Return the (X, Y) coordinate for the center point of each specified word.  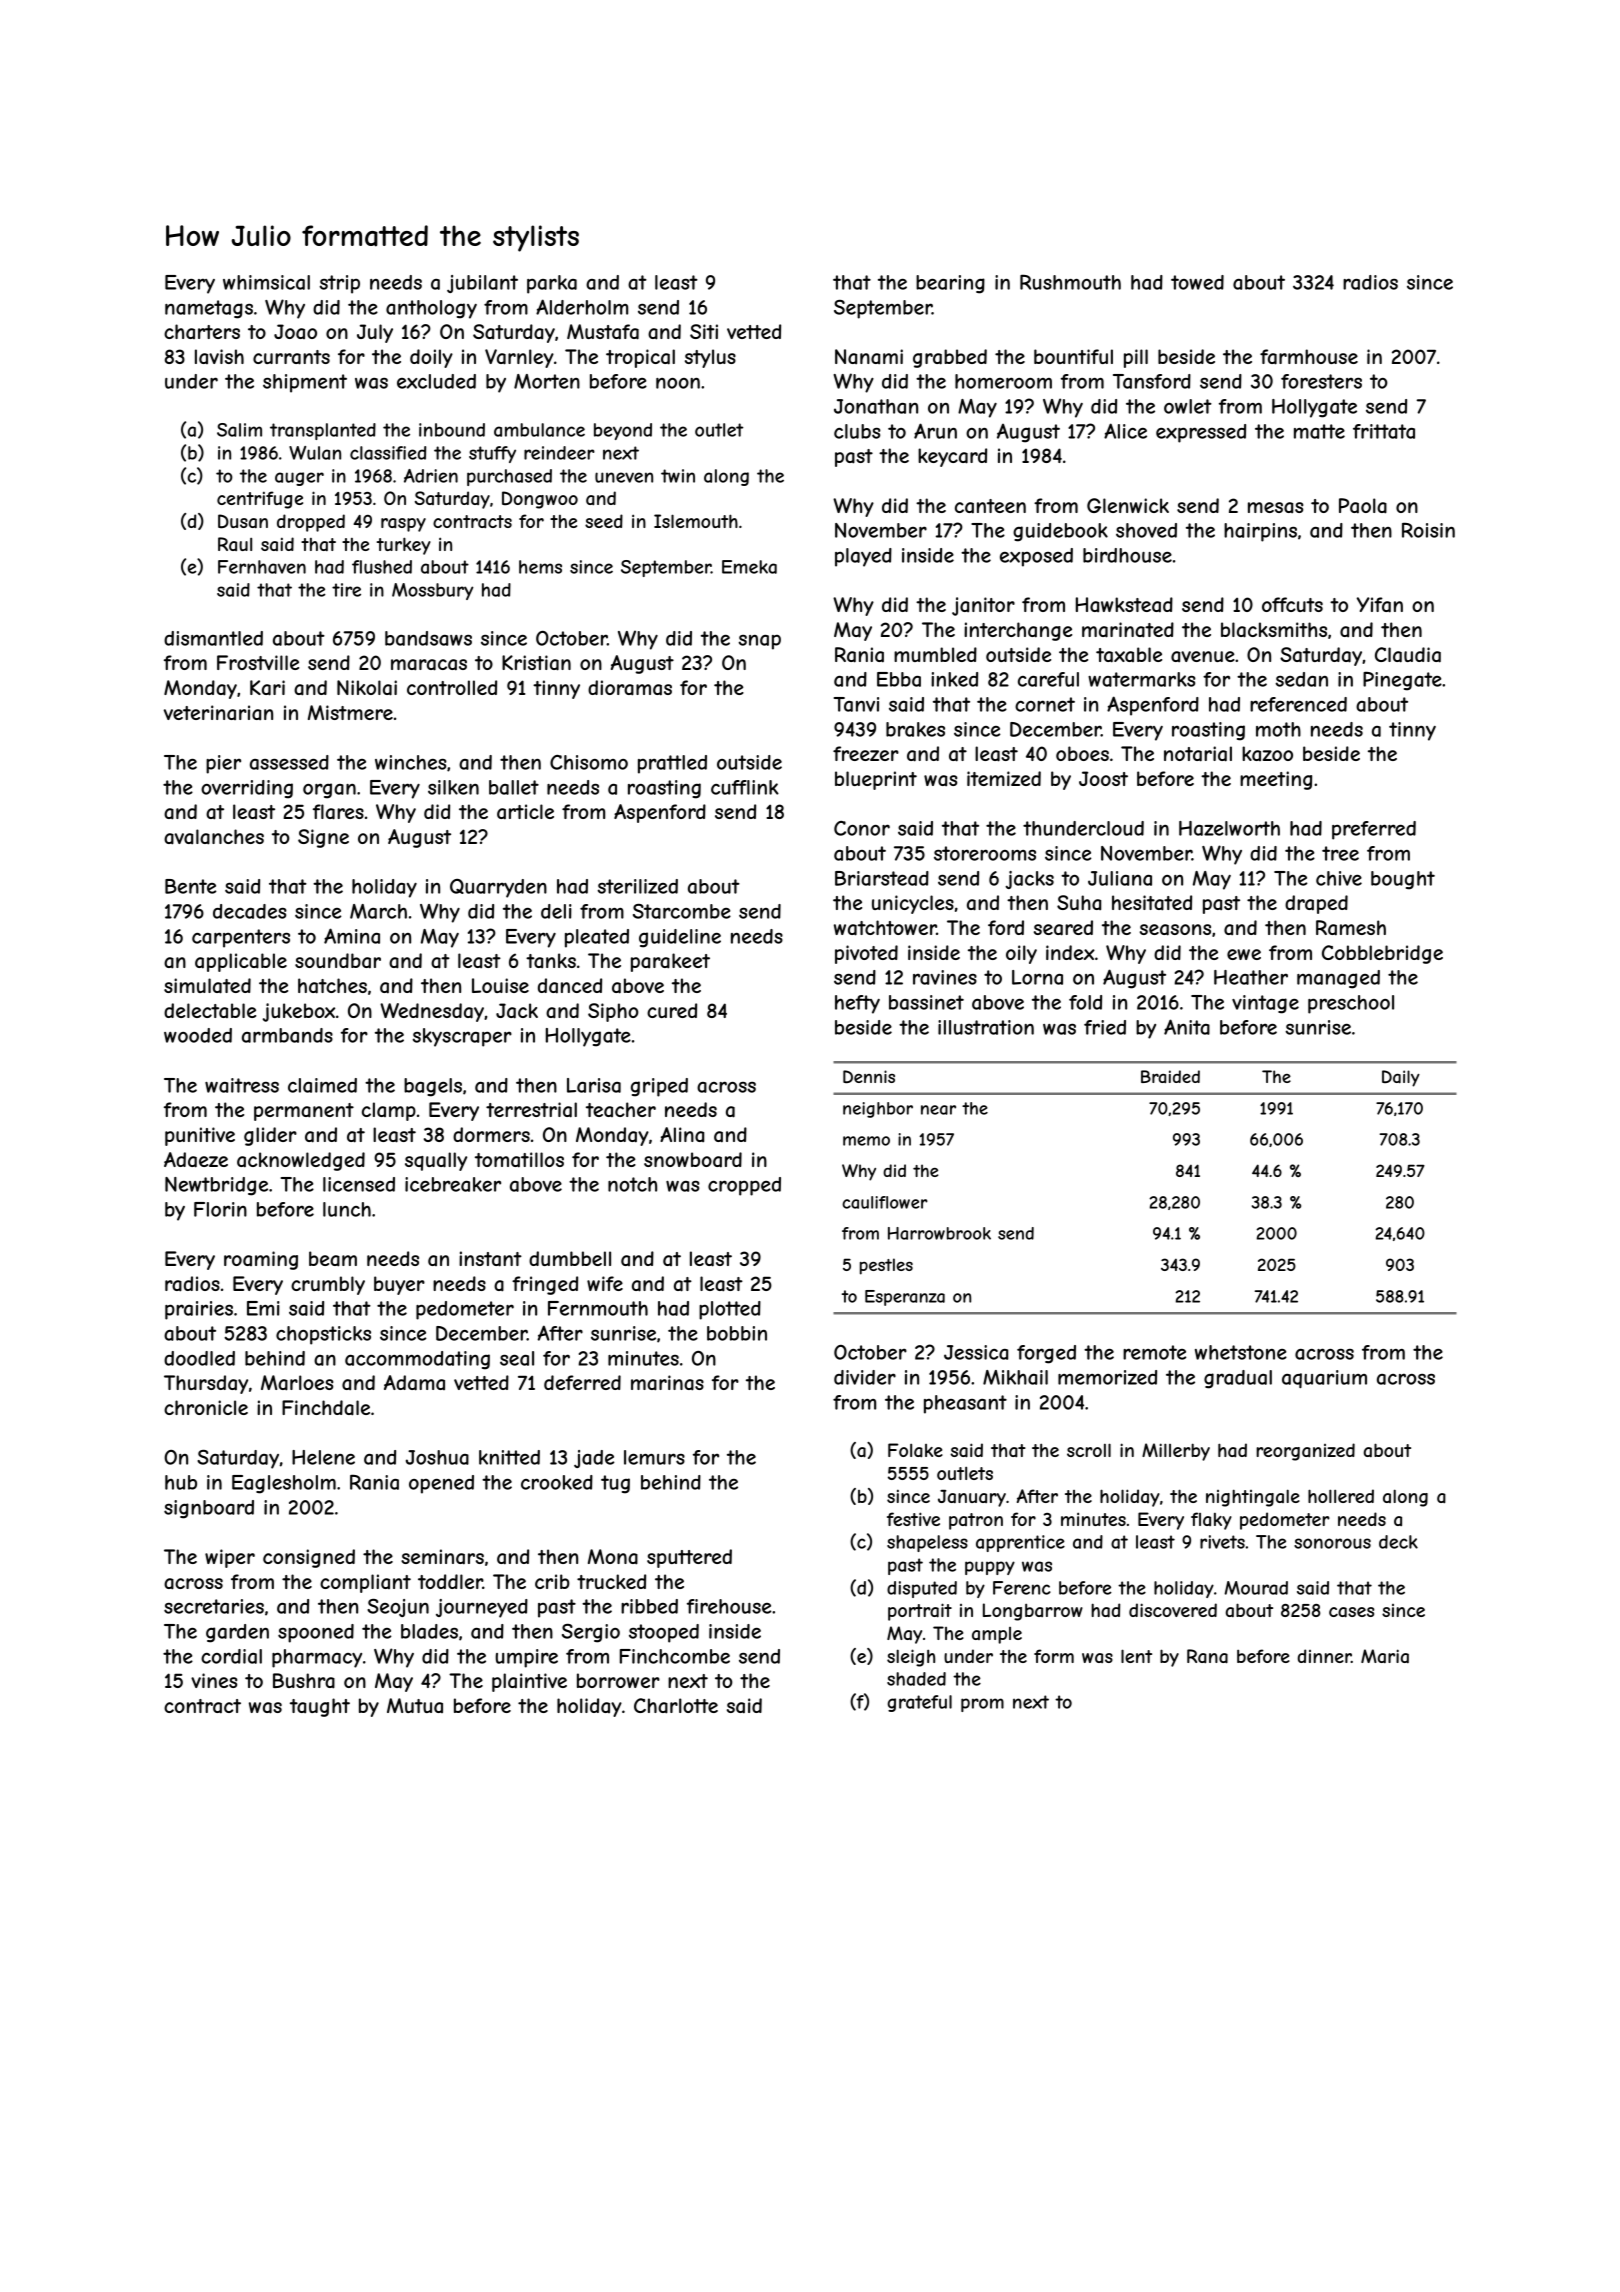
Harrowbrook (939, 1233)
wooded (198, 1035)
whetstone (1241, 1352)
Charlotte (676, 1706)
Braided (1170, 1076)
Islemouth (696, 521)
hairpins (1260, 532)
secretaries (214, 1606)
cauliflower (885, 1202)
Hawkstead (1124, 605)
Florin (220, 1209)
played (863, 557)
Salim (239, 430)
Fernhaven (262, 567)
